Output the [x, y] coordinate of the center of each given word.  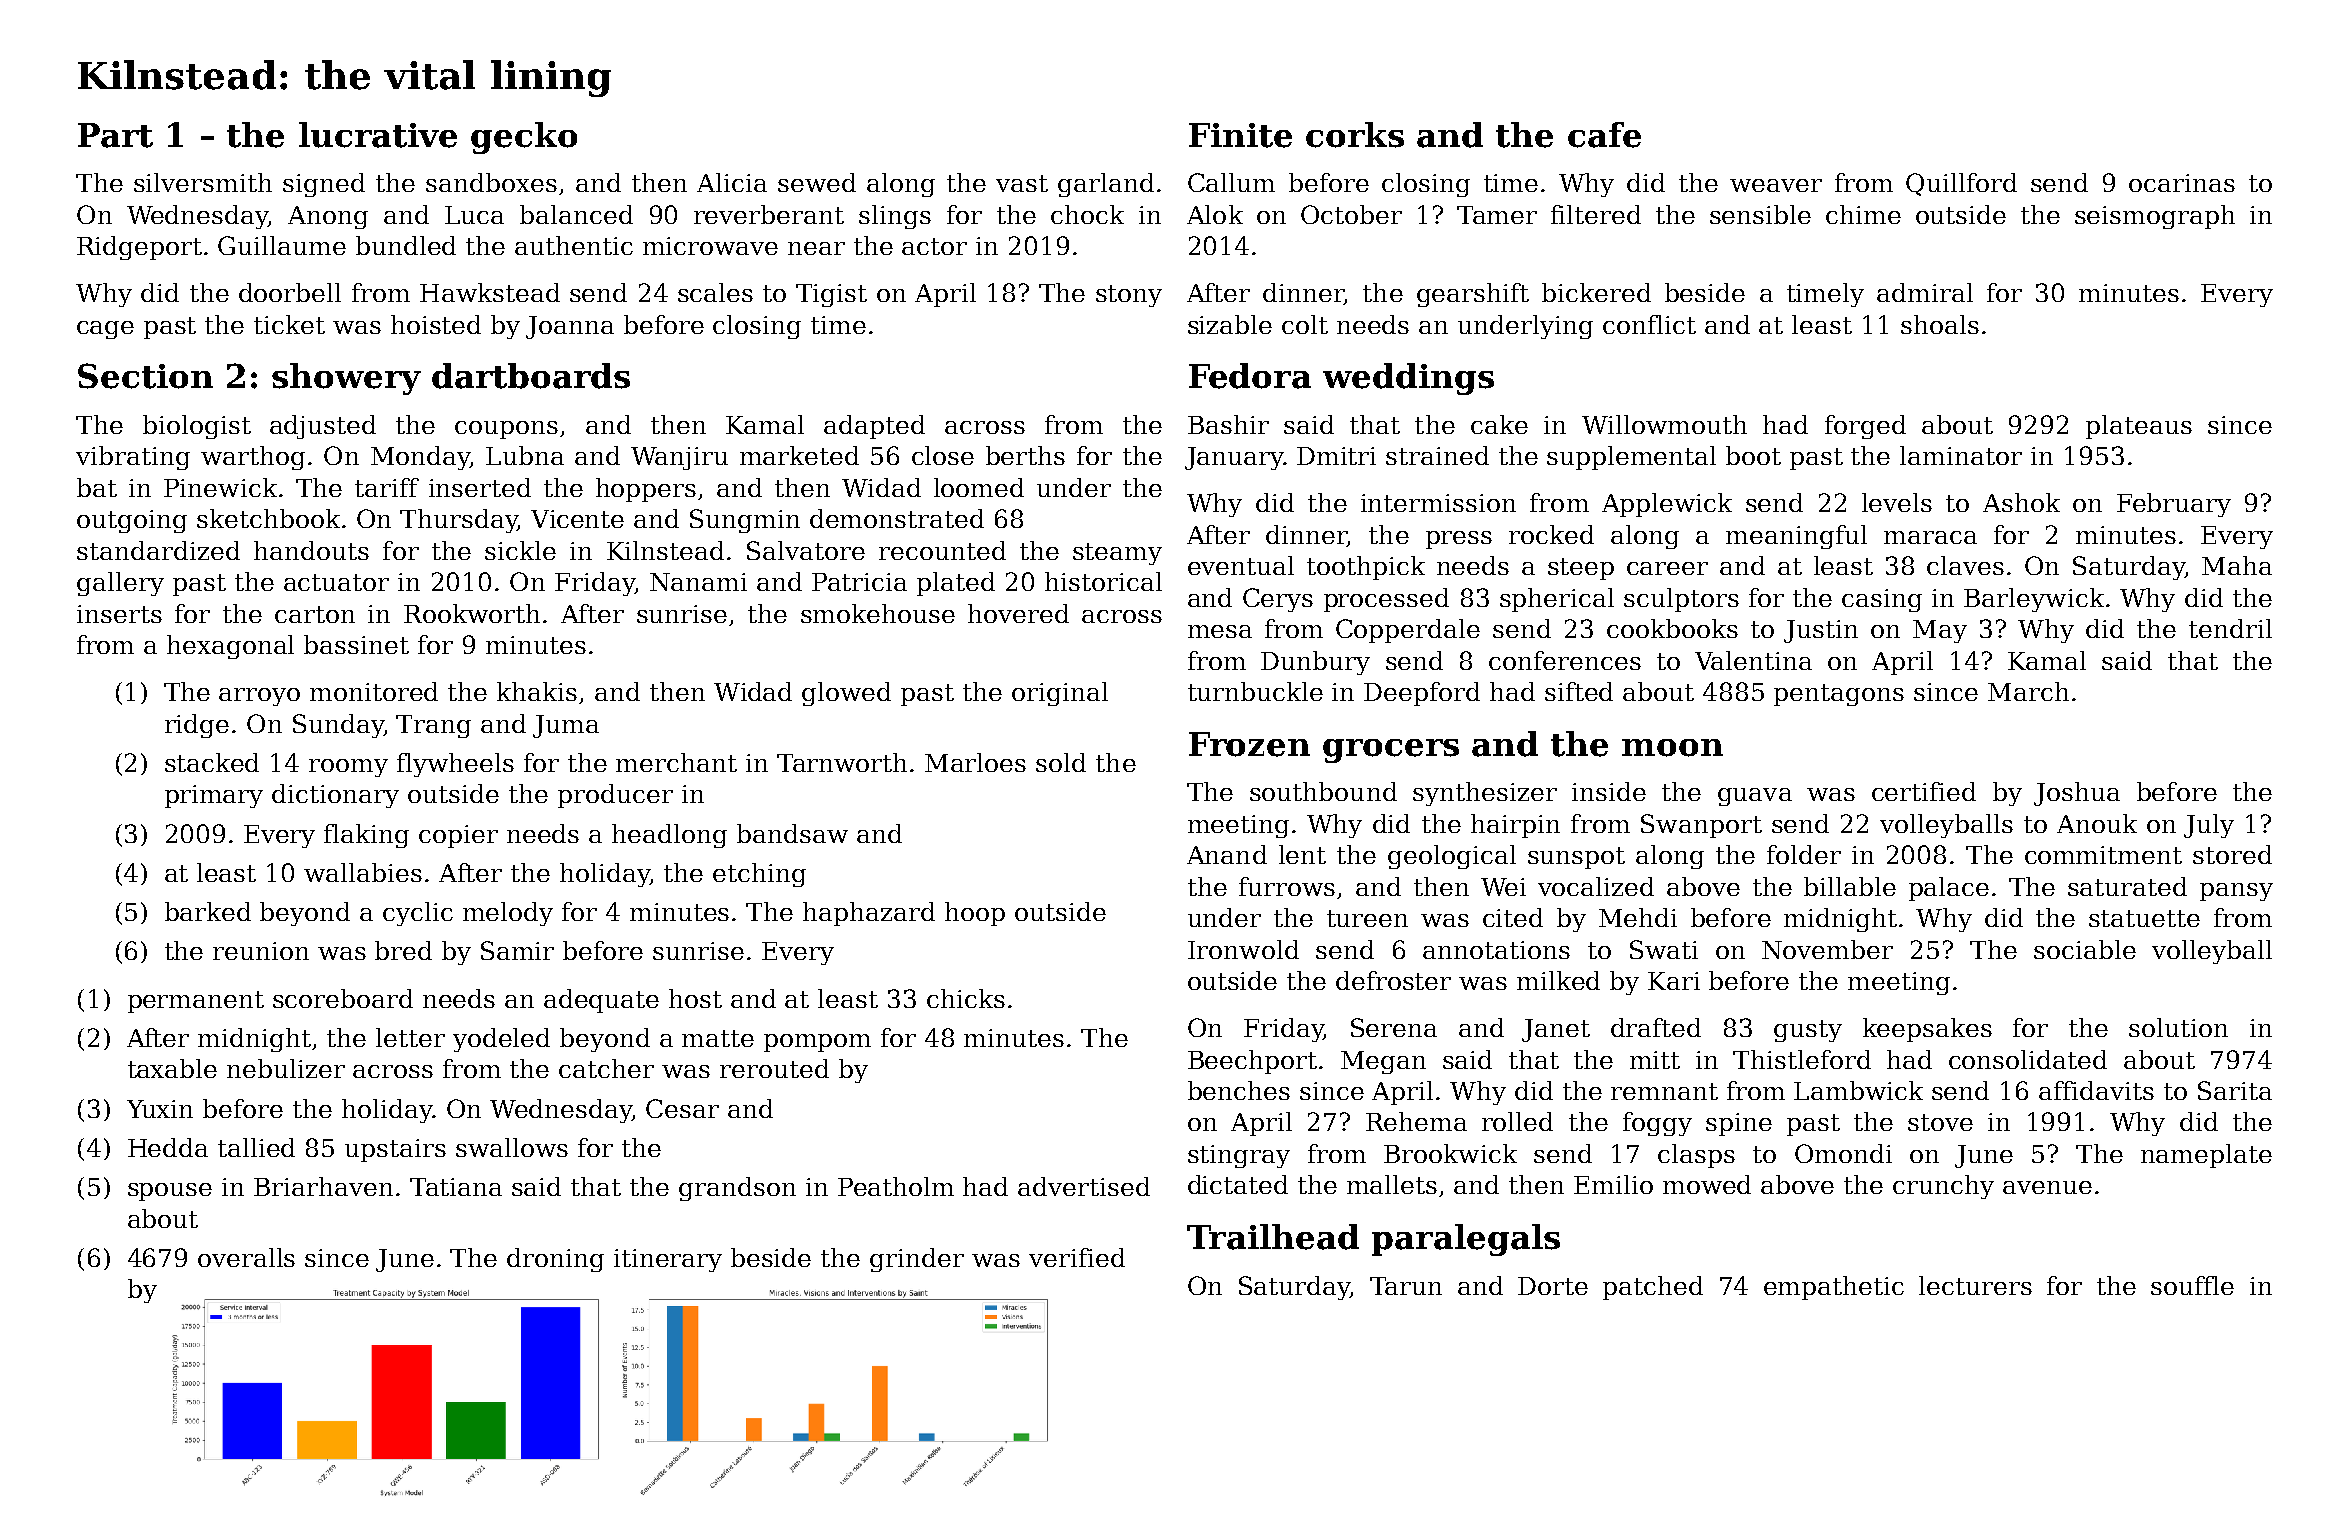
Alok [1215, 214]
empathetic [1834, 1288]
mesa [1220, 631]
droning [555, 1260]
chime [1863, 214]
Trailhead [1273, 1237]
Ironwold [1243, 949]
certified [1924, 791]
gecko [524, 138]
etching [759, 875]
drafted [1656, 1027]
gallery [120, 584]
